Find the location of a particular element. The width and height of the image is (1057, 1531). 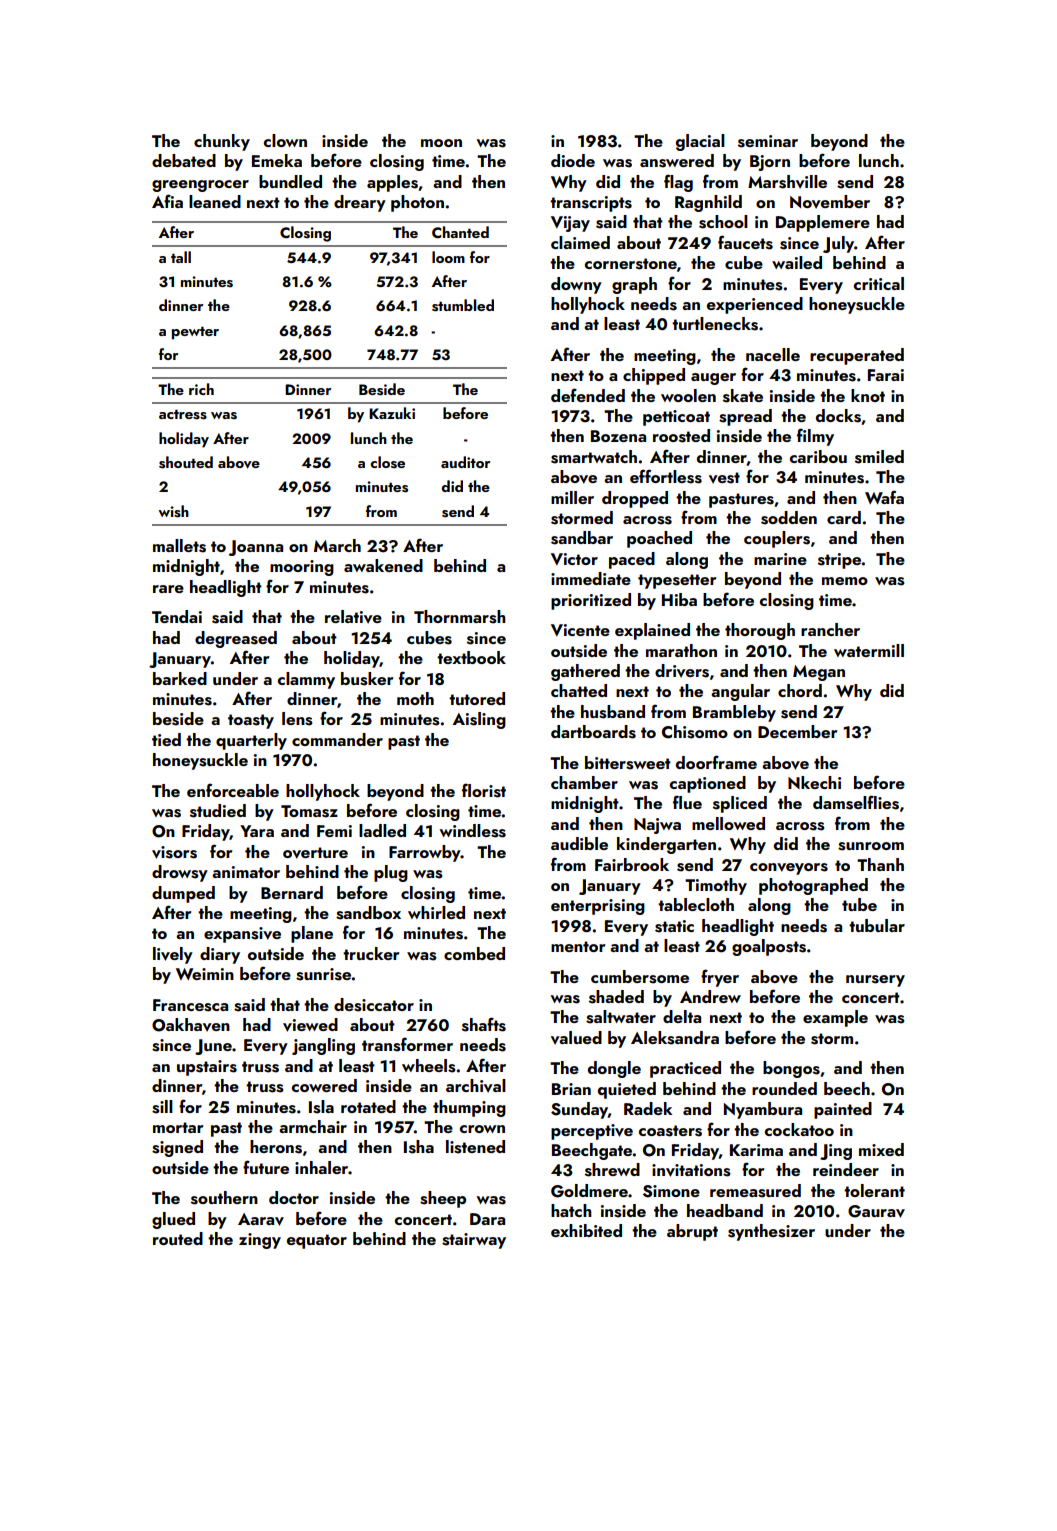

jangling is located at coordinates (323, 1046).
